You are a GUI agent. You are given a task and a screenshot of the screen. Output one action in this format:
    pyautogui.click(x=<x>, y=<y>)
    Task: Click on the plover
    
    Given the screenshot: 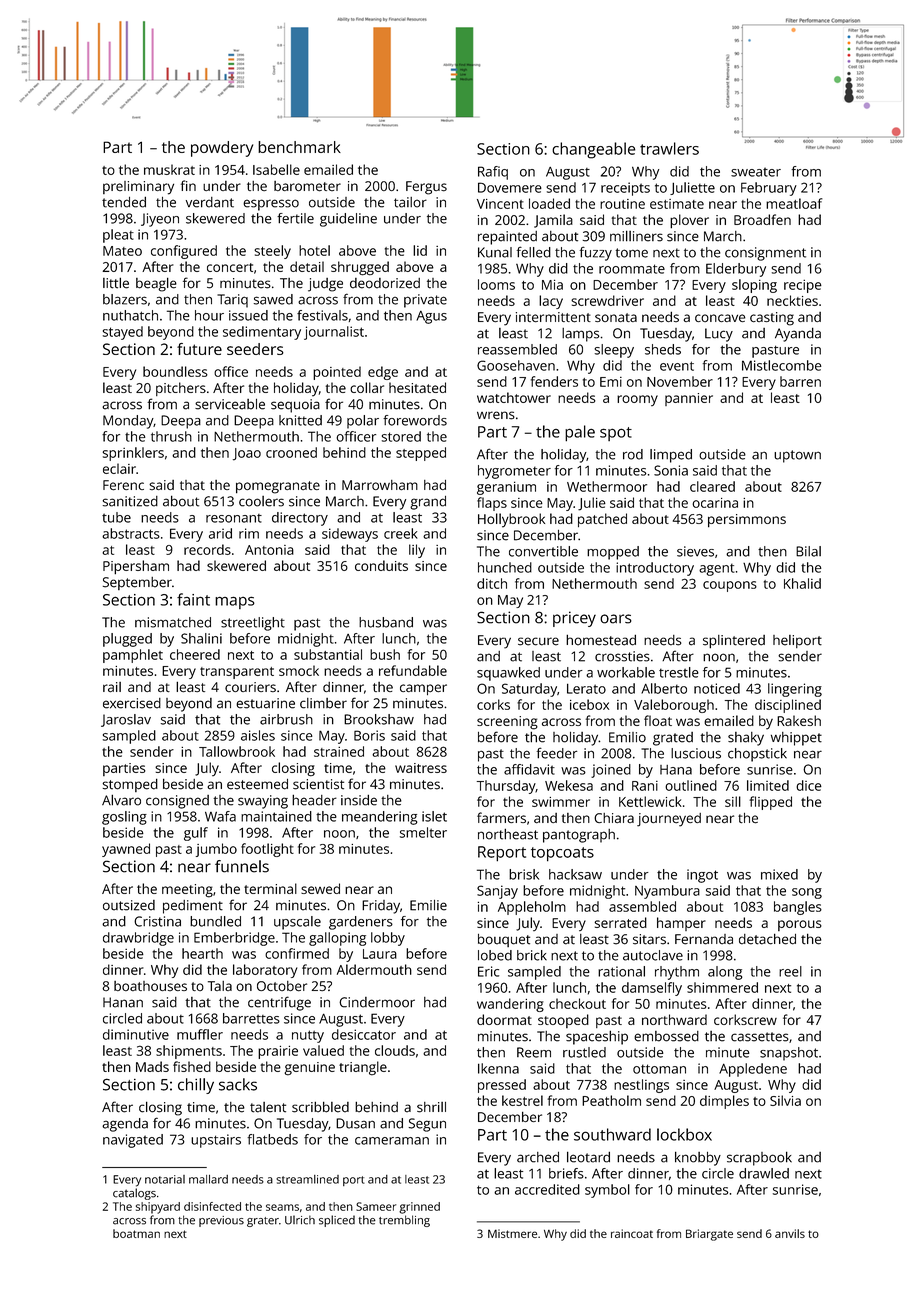 What is the action you would take?
    pyautogui.click(x=689, y=221)
